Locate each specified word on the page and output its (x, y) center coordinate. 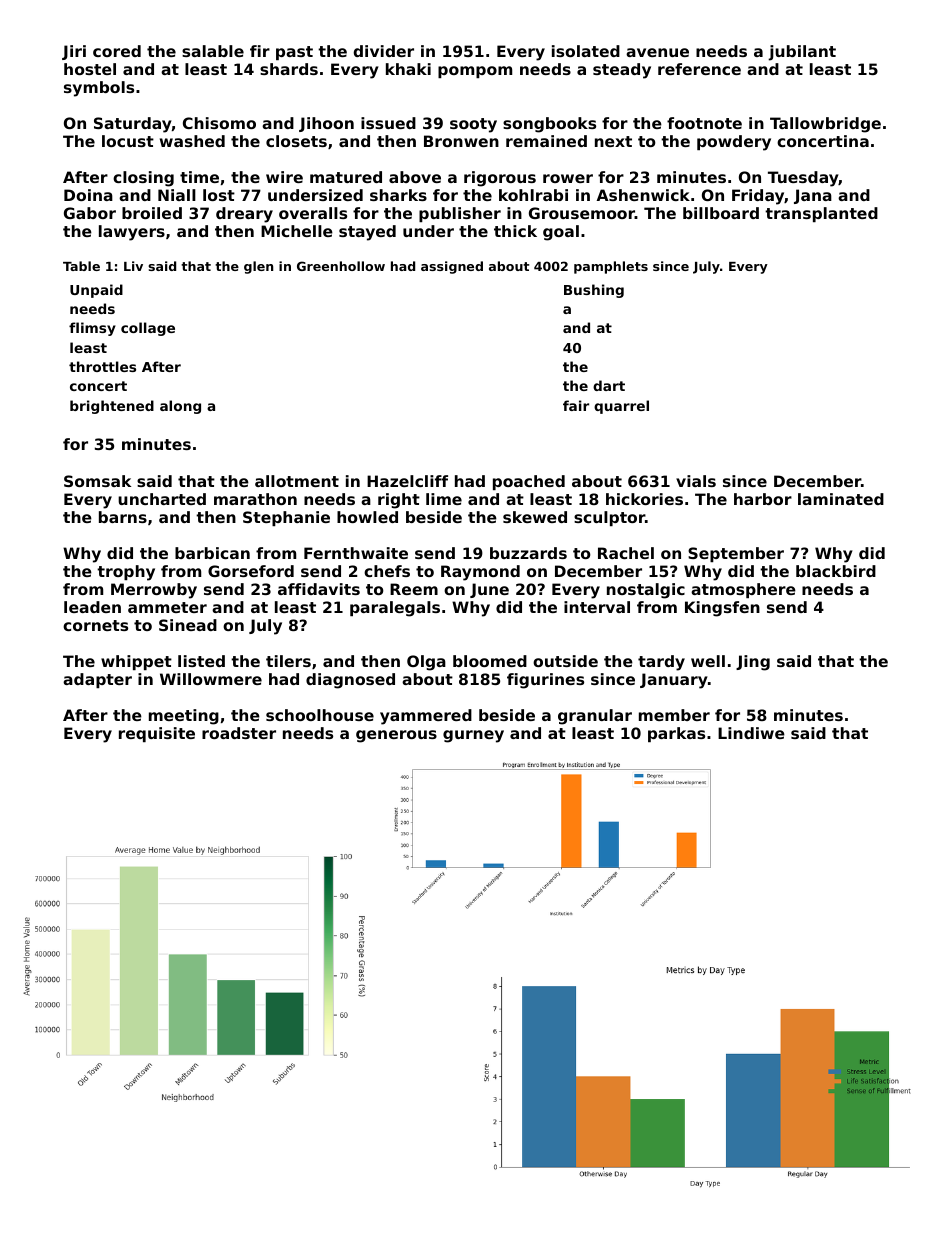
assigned (452, 267)
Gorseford (251, 571)
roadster (239, 733)
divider (383, 51)
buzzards (528, 553)
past (294, 53)
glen (258, 267)
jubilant (802, 53)
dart (609, 385)
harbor (763, 499)
